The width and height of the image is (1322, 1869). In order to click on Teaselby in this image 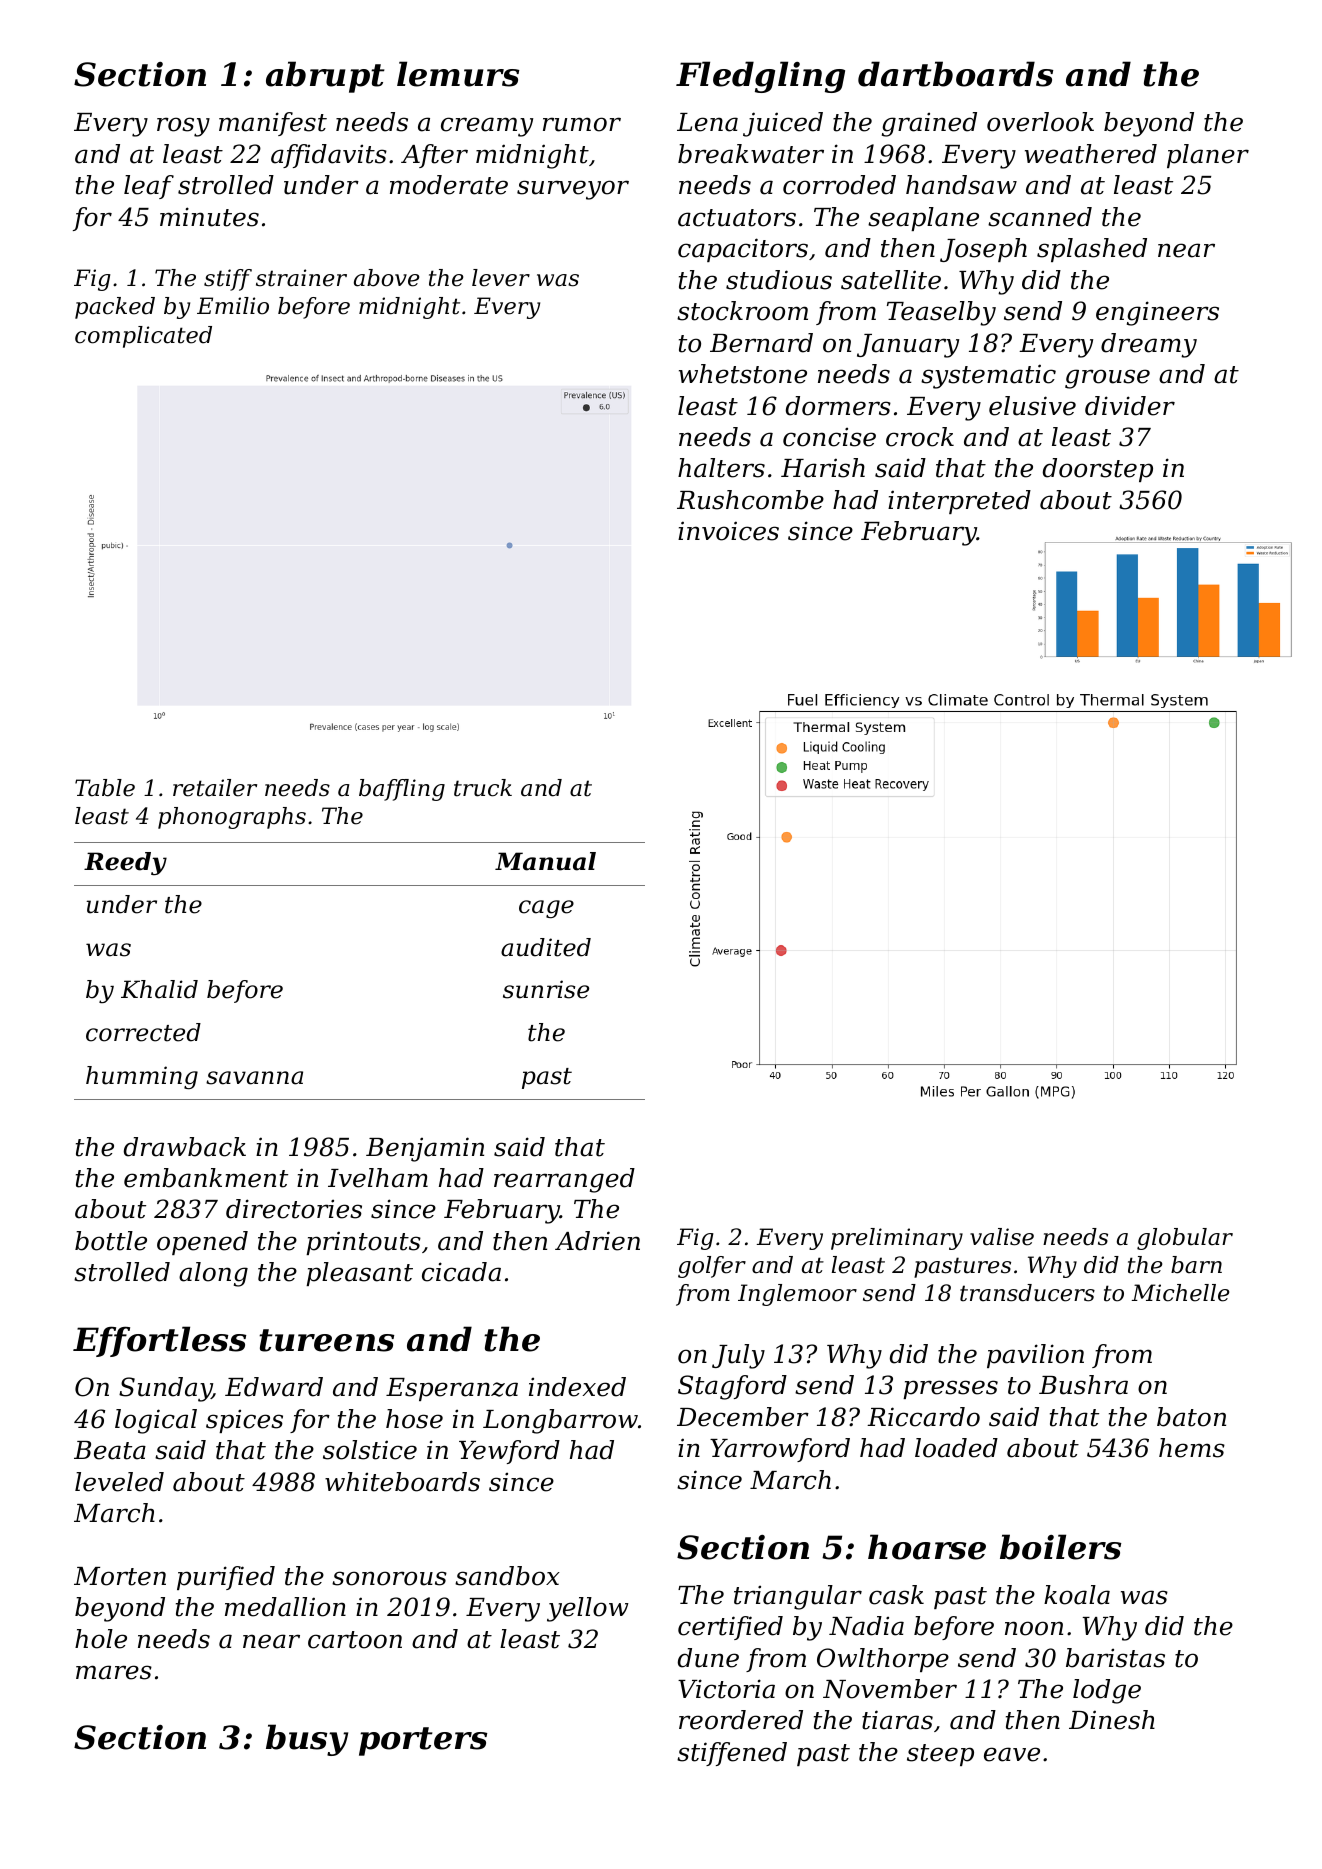, I will do `click(941, 313)`.
